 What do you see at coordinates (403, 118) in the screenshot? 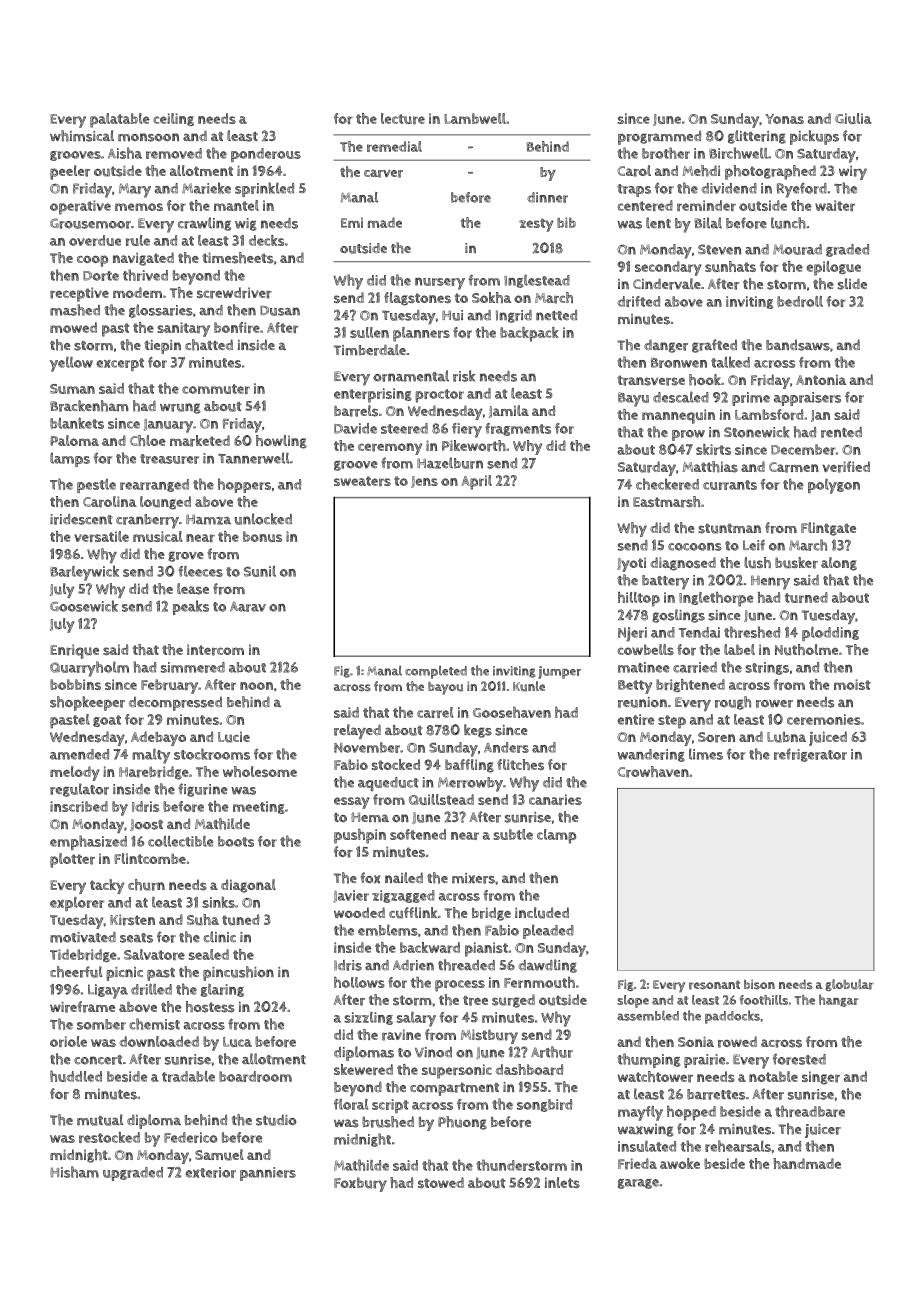
I see `lecture` at bounding box center [403, 118].
